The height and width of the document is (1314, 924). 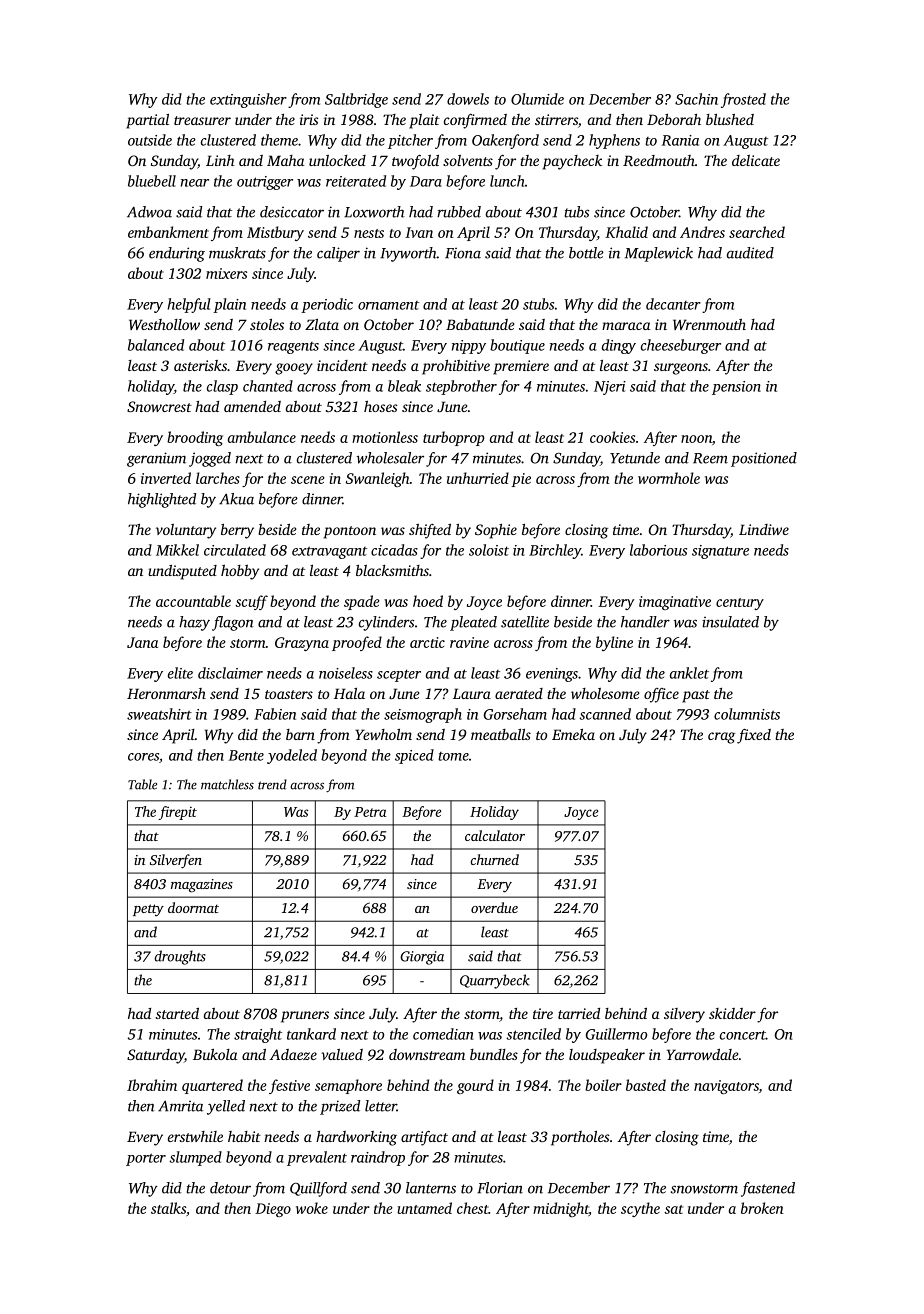 I want to click on tome, so click(x=453, y=756).
